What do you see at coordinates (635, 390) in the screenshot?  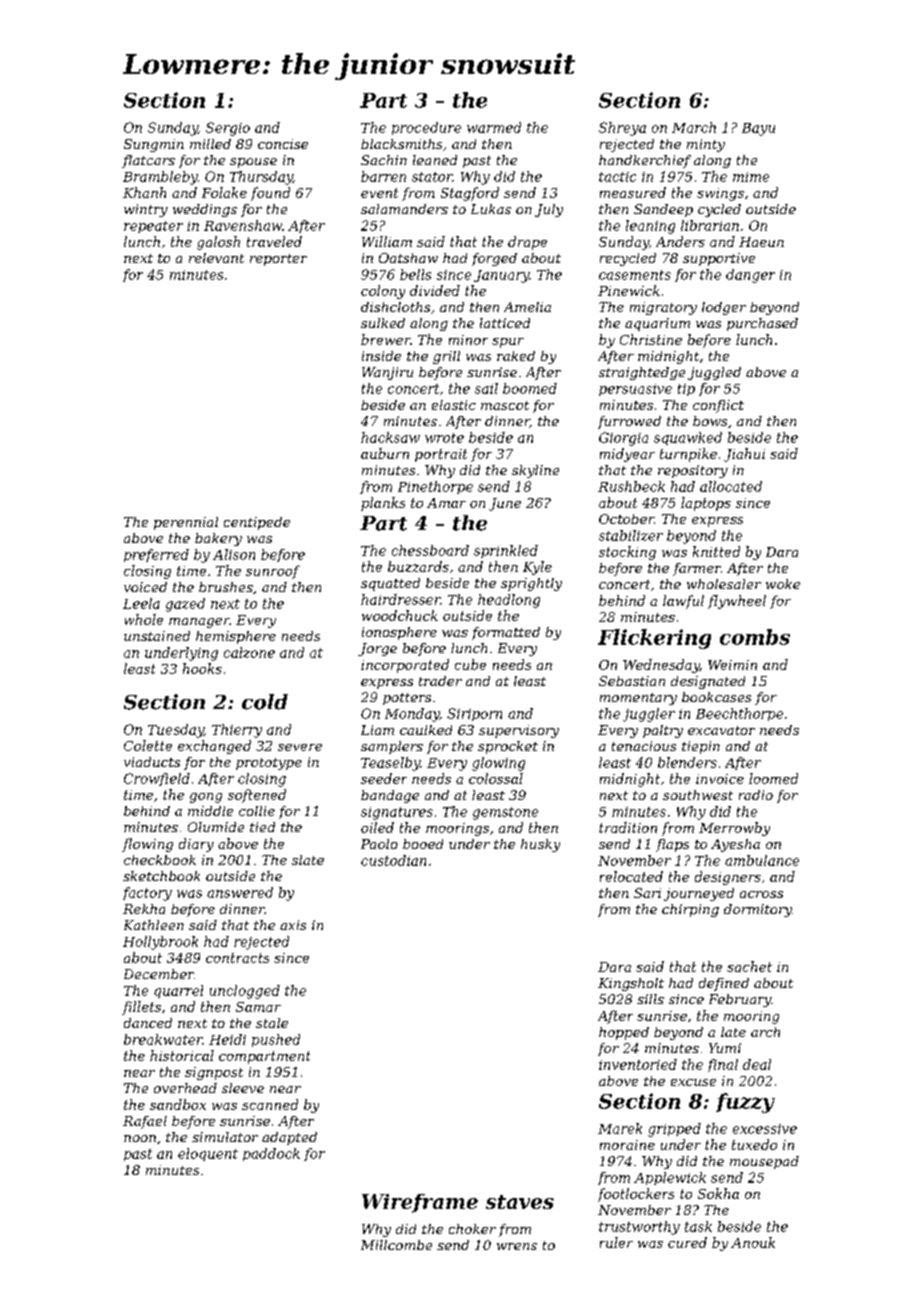 I see `persuasive` at bounding box center [635, 390].
